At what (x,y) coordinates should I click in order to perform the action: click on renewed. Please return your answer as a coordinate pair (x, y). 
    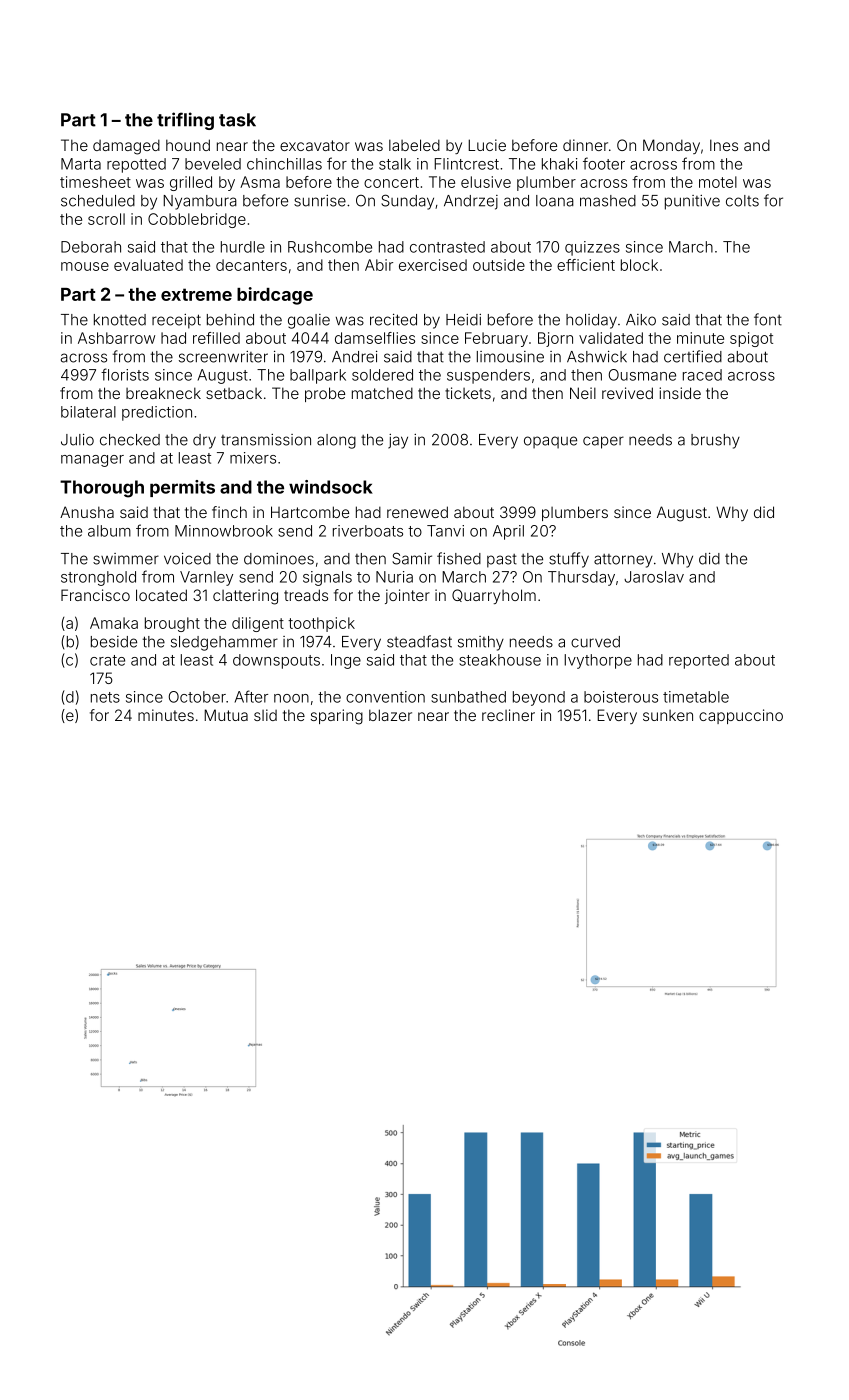
    Looking at the image, I should click on (417, 512).
